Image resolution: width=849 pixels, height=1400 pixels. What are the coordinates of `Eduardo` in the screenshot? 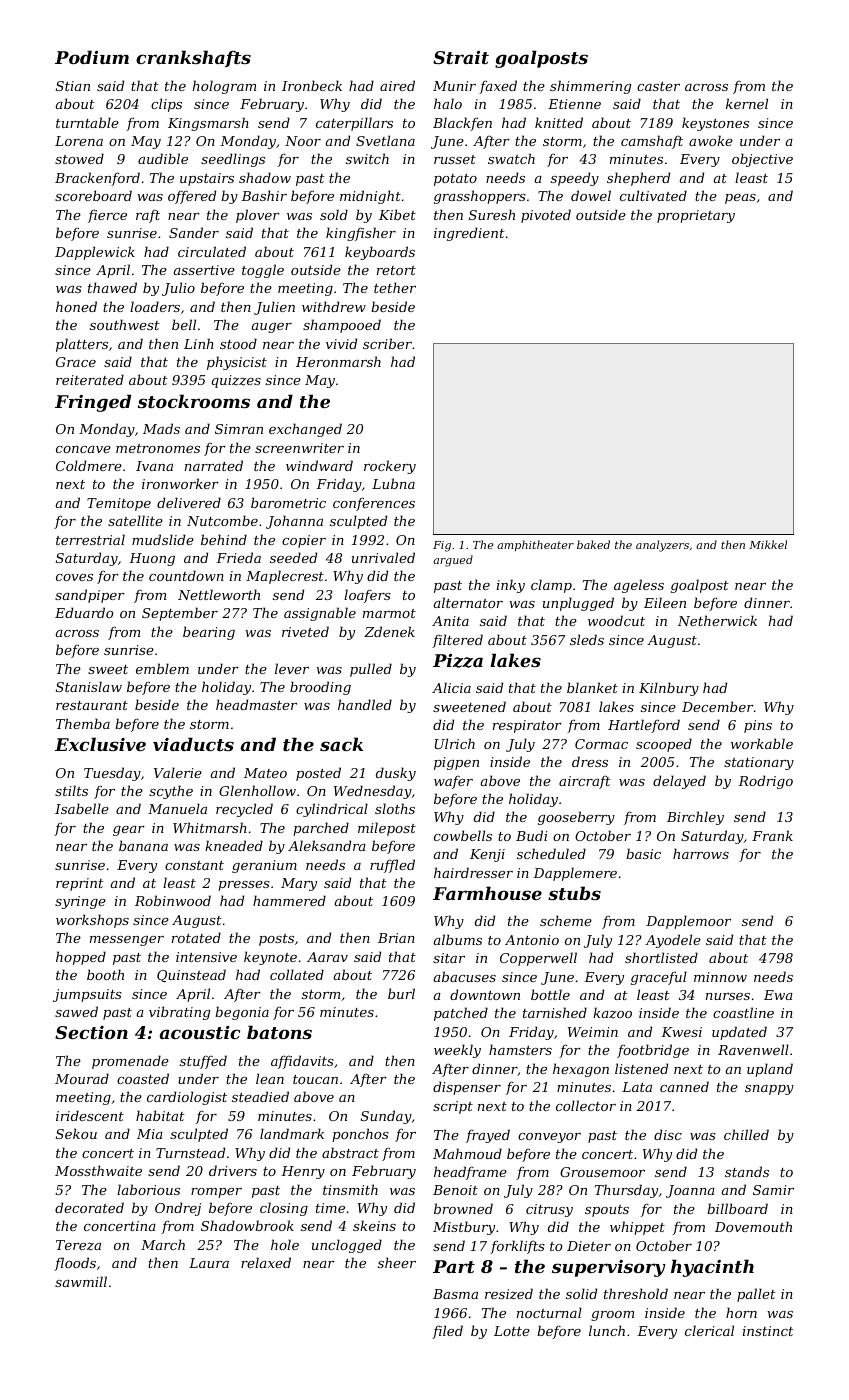 It's located at (84, 612).
